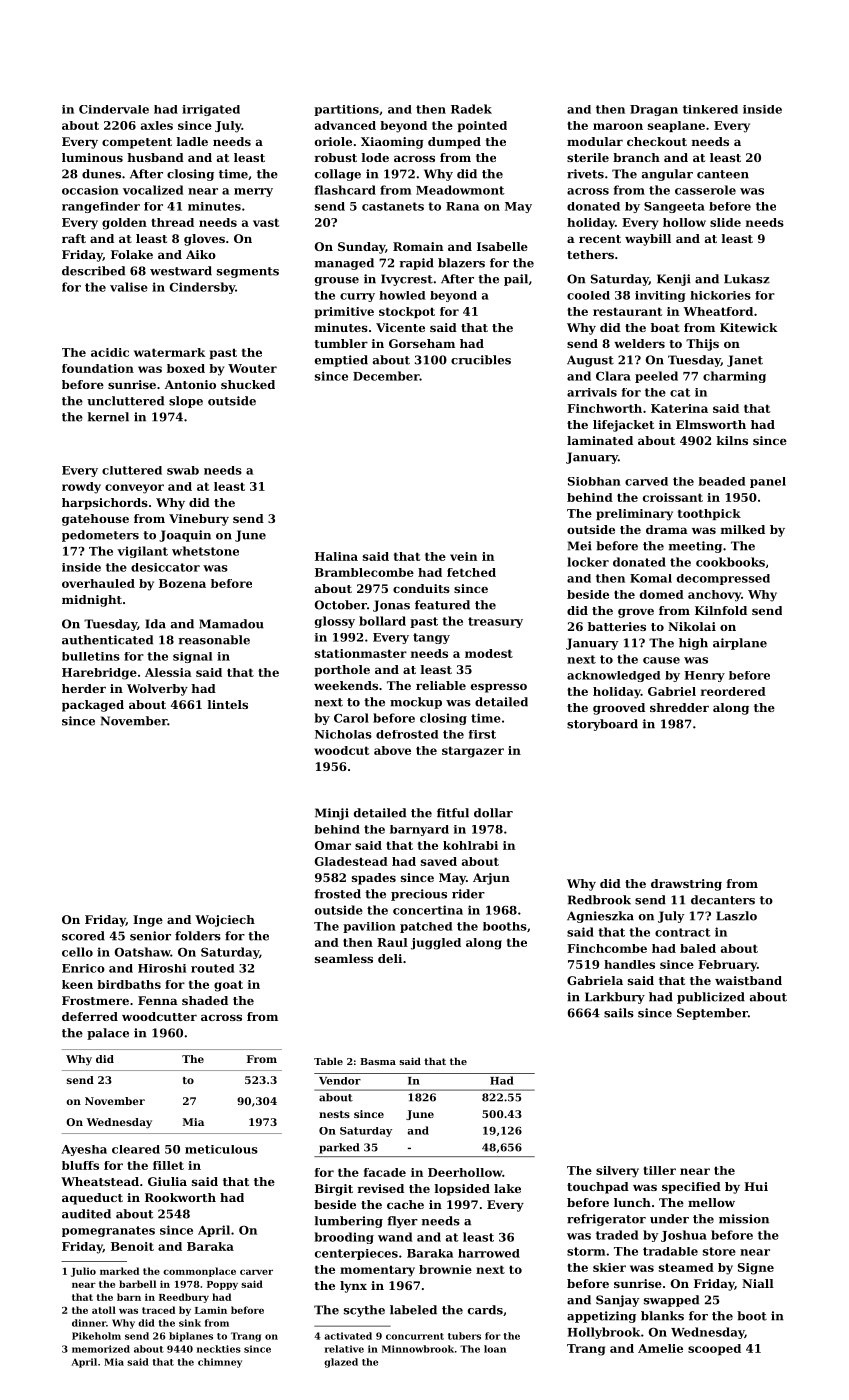 The image size is (849, 1400). Describe the element at coordinates (618, 126) in the screenshot. I see `maroon` at that location.
